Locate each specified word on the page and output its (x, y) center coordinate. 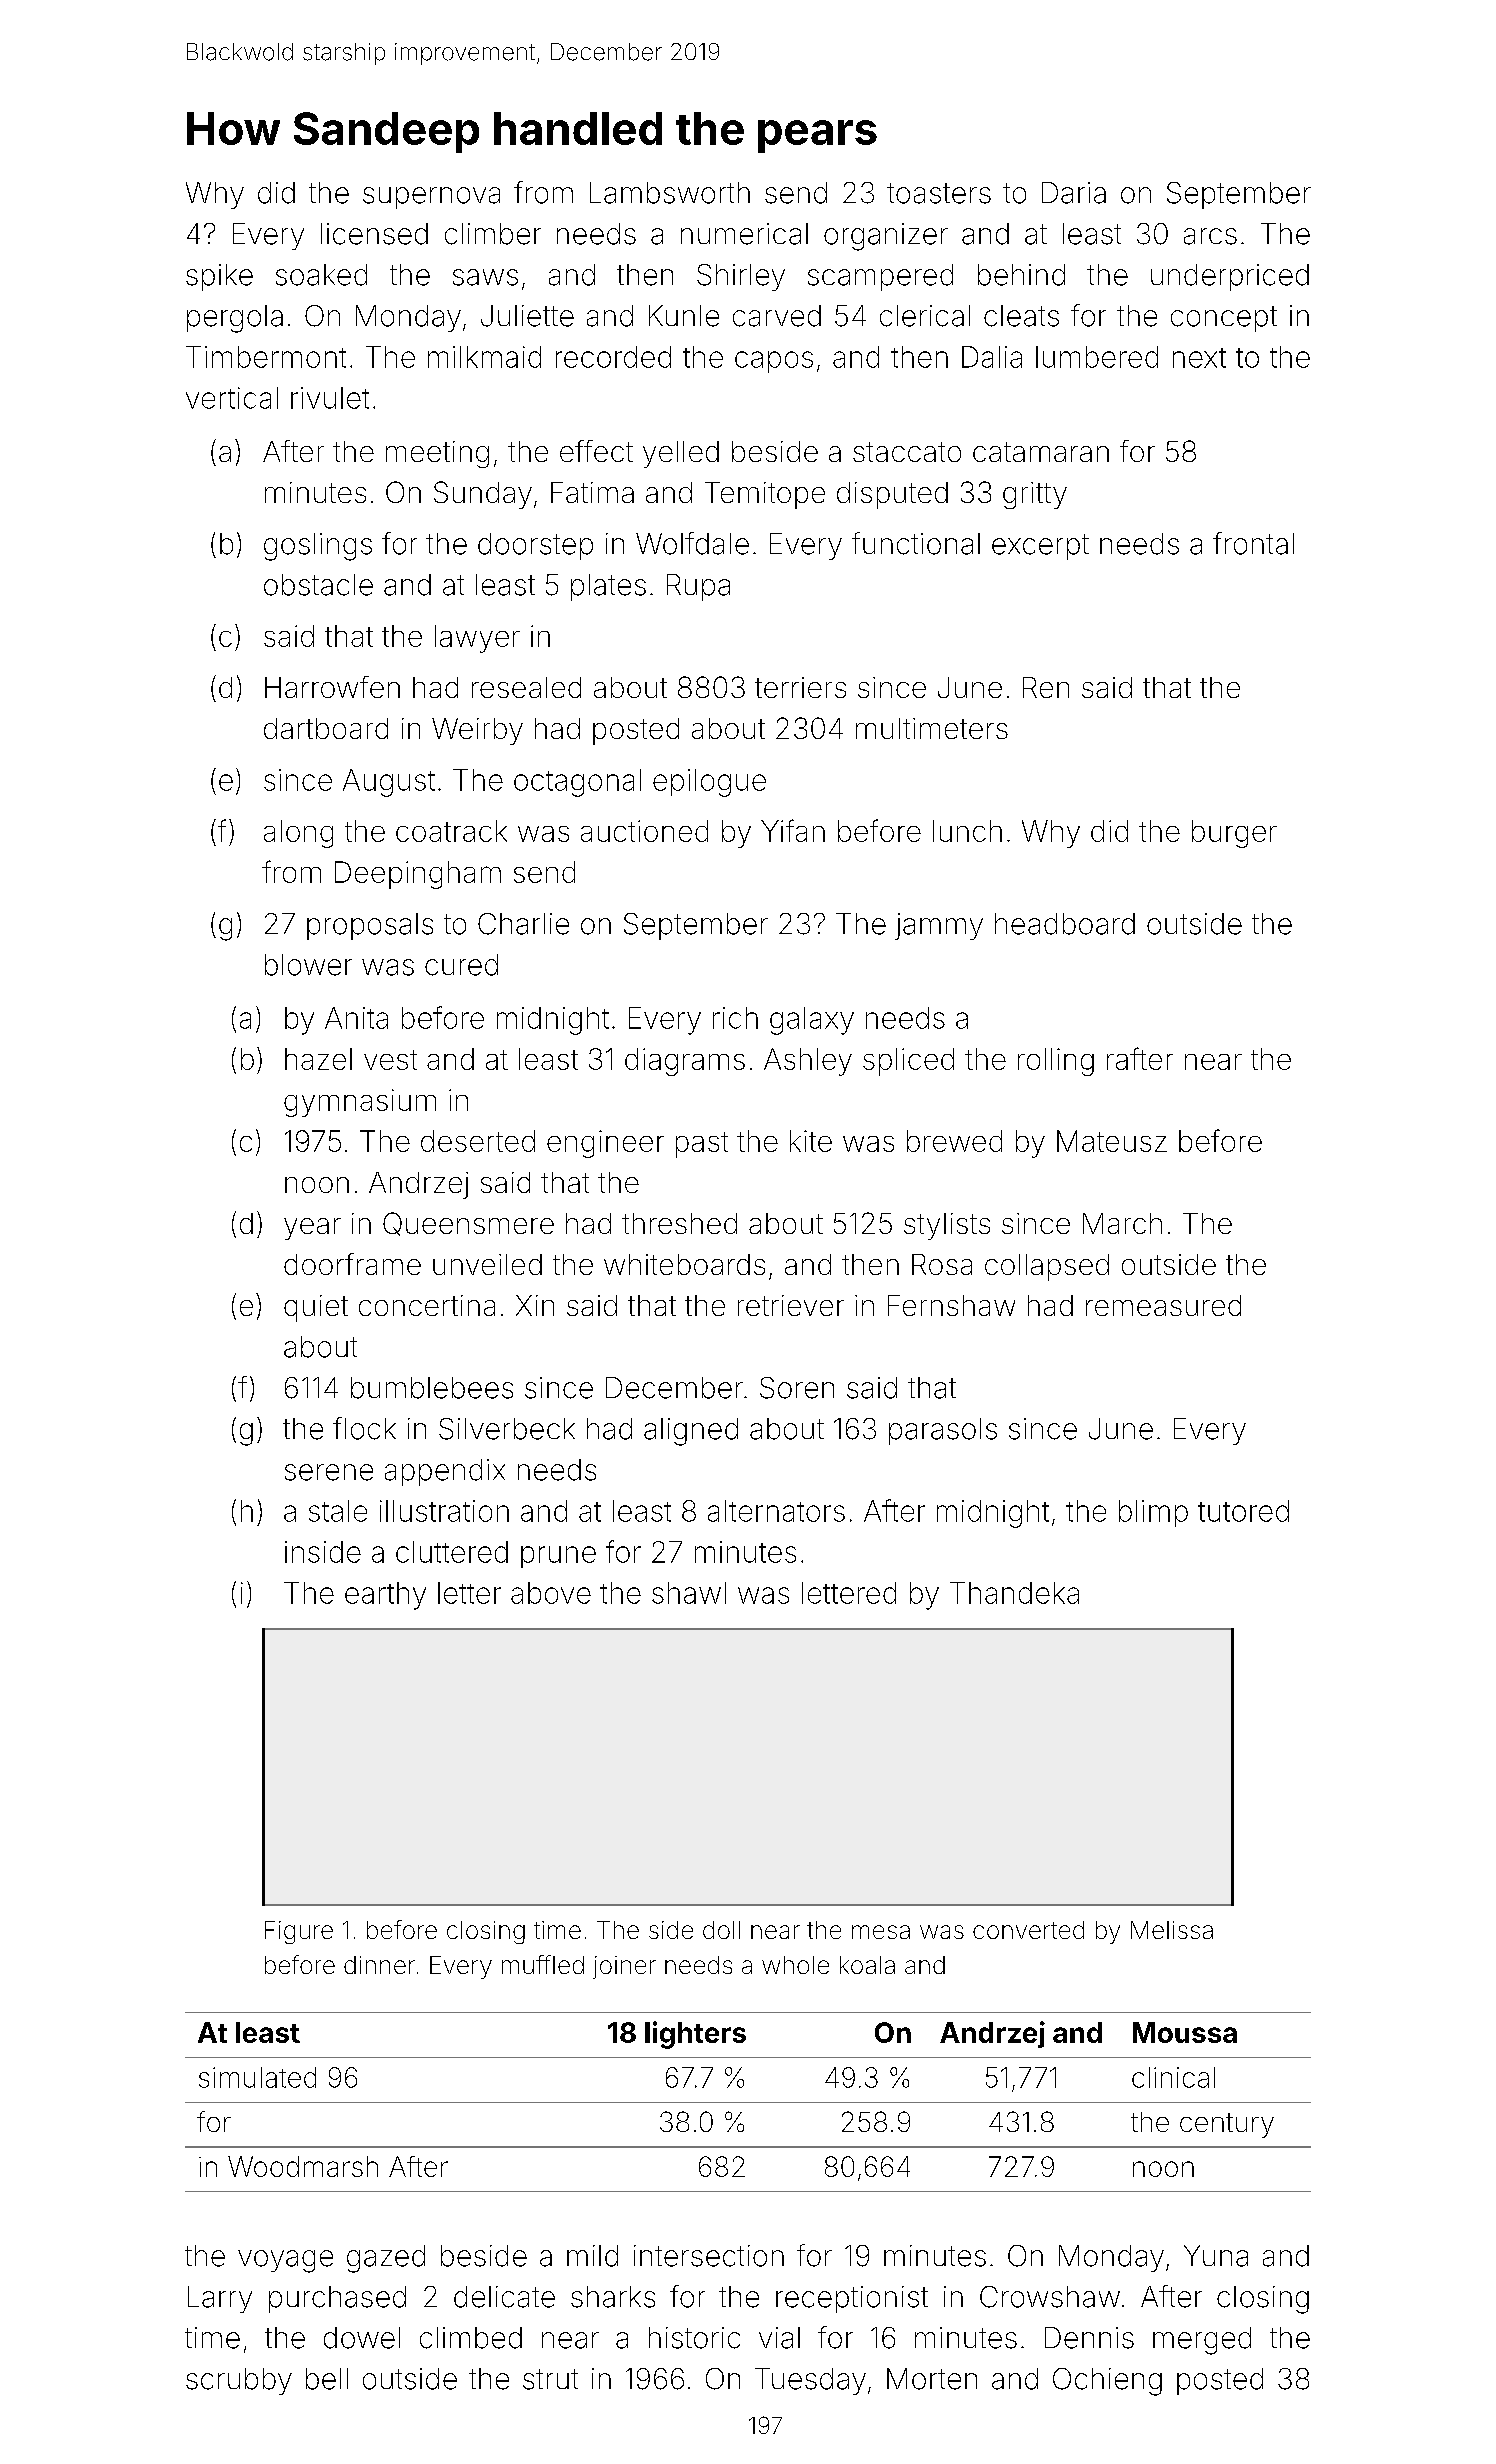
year (312, 1229)
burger (1234, 834)
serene (329, 1472)
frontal (1253, 543)
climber (493, 234)
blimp (1153, 1513)
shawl (689, 1593)
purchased (337, 2299)
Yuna (1216, 2256)
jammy (939, 926)
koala (867, 1965)
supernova (431, 198)
